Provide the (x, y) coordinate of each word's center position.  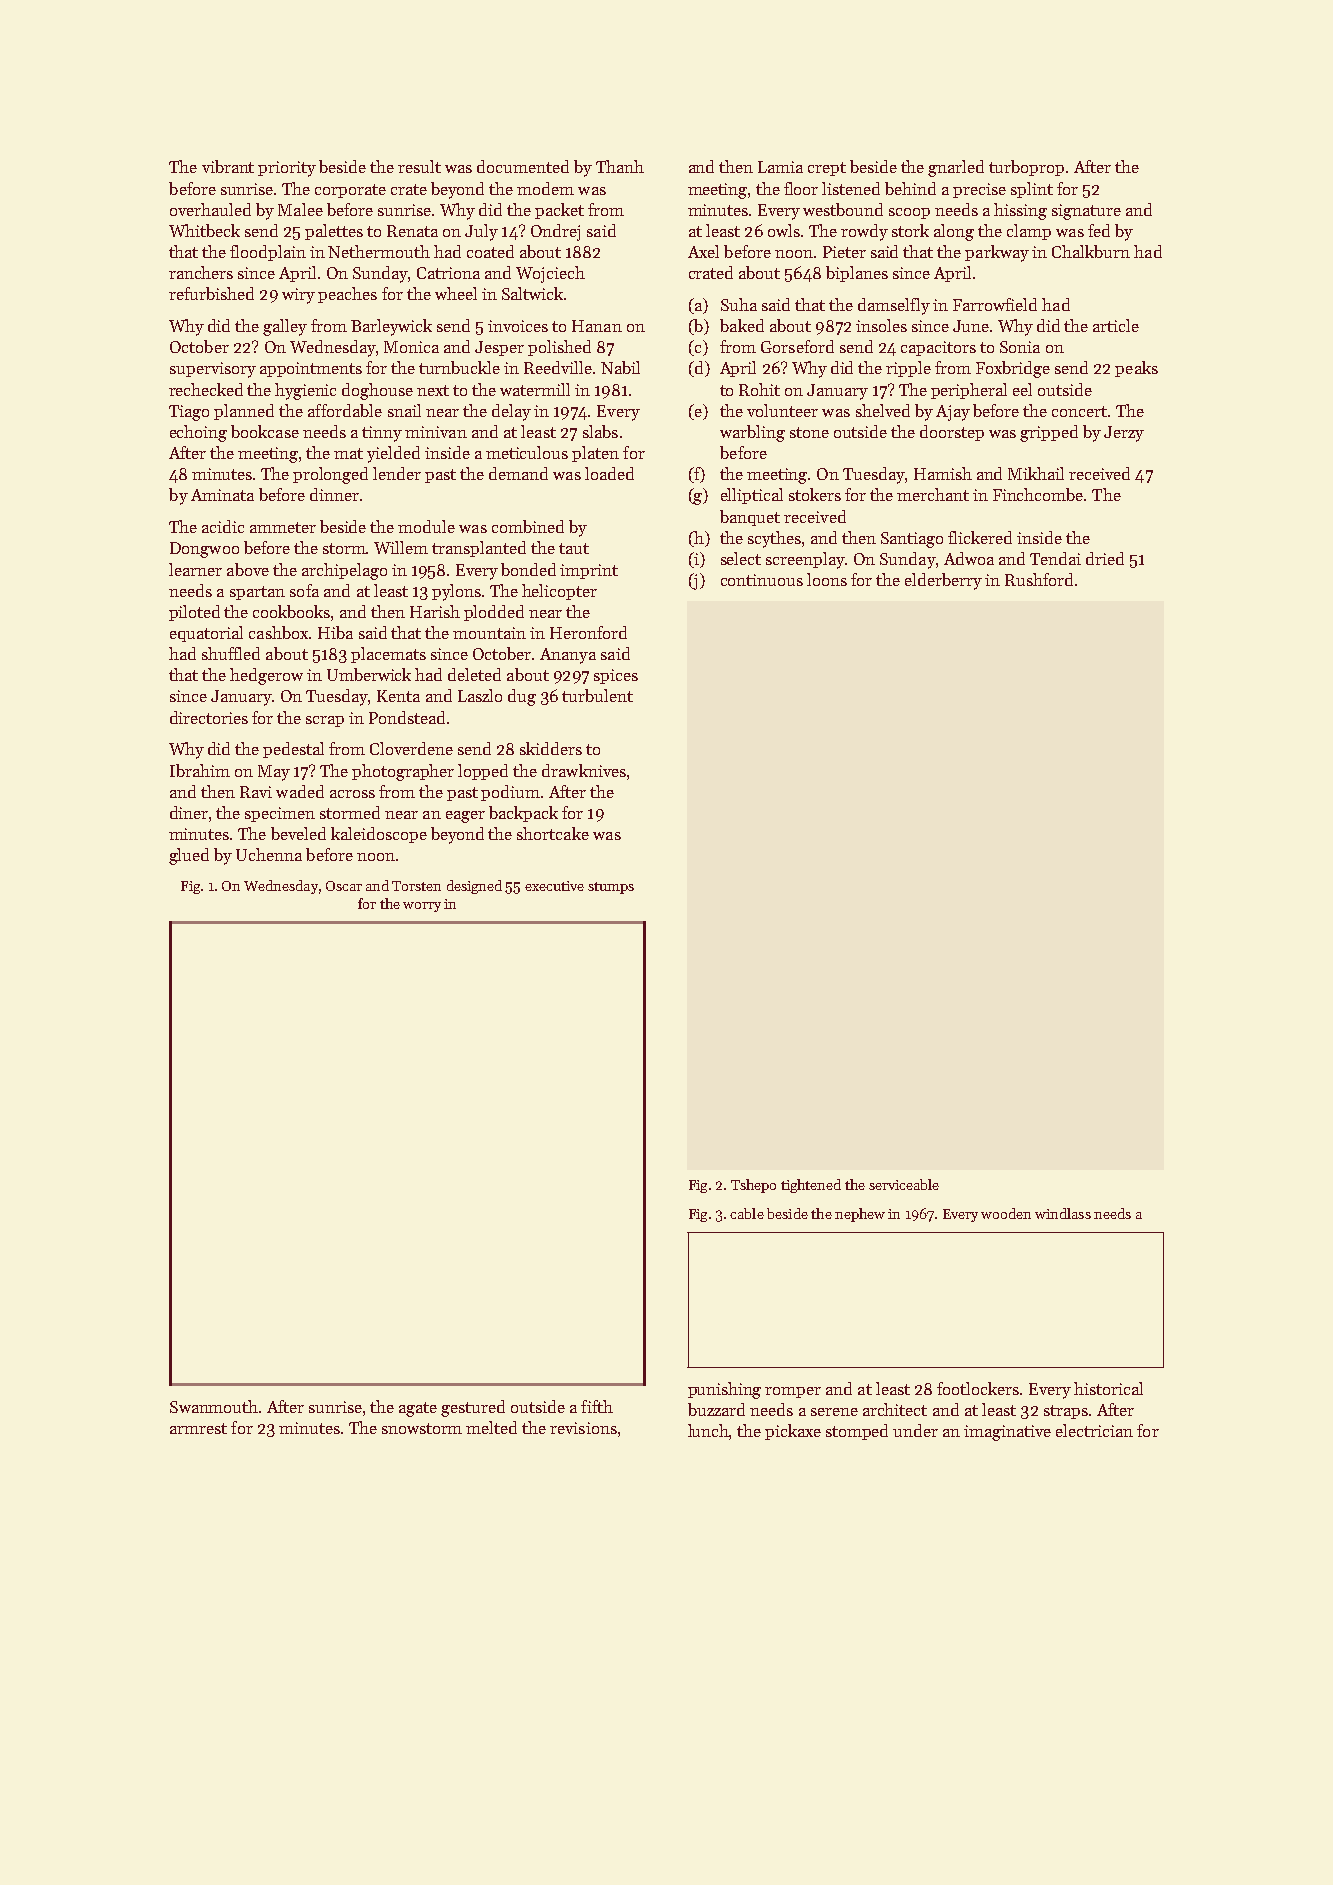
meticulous (527, 452)
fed (1099, 230)
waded (300, 791)
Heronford (588, 632)
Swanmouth (214, 1406)
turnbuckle (459, 367)
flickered (980, 537)
